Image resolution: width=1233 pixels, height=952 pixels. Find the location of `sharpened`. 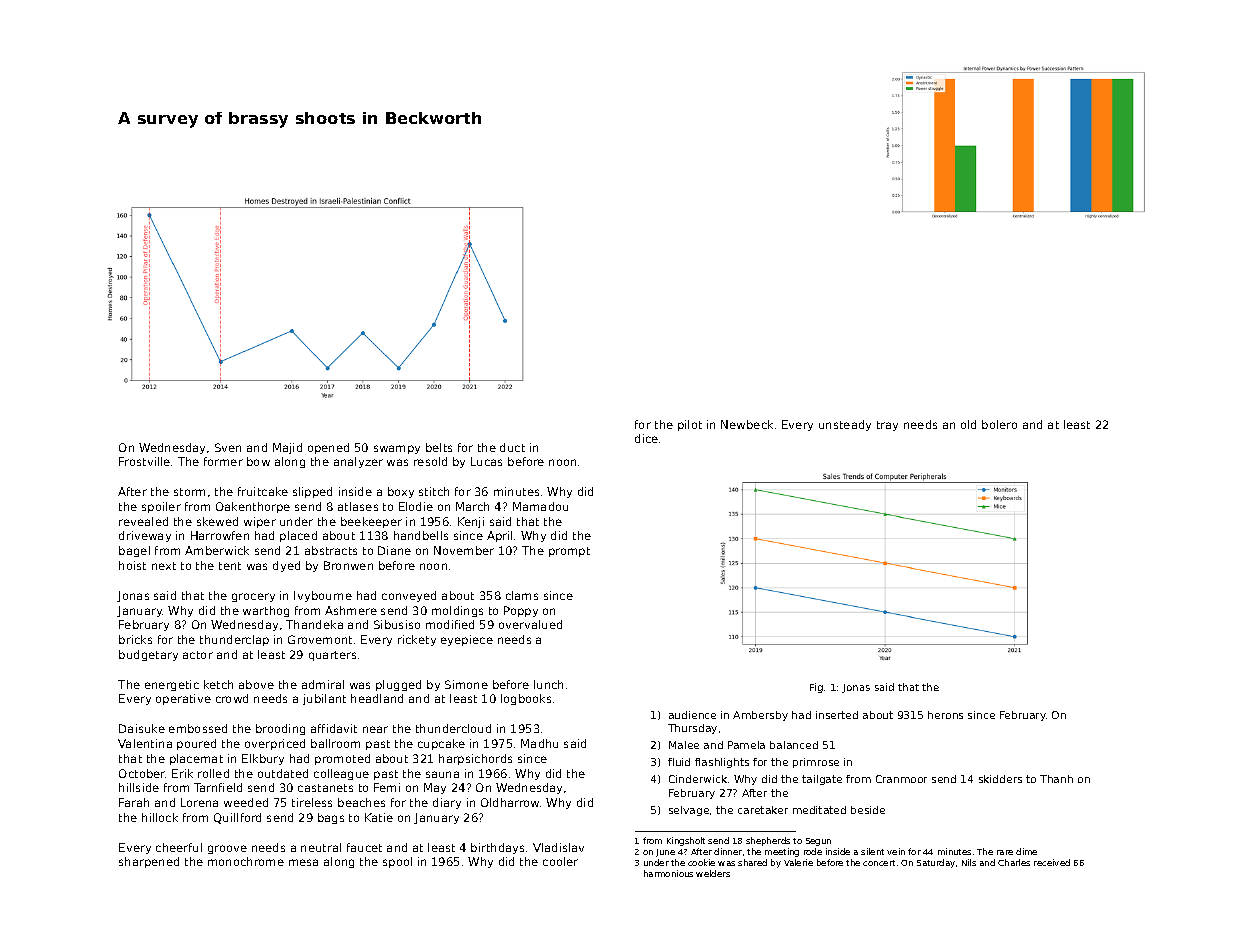

sharpened is located at coordinates (149, 862).
